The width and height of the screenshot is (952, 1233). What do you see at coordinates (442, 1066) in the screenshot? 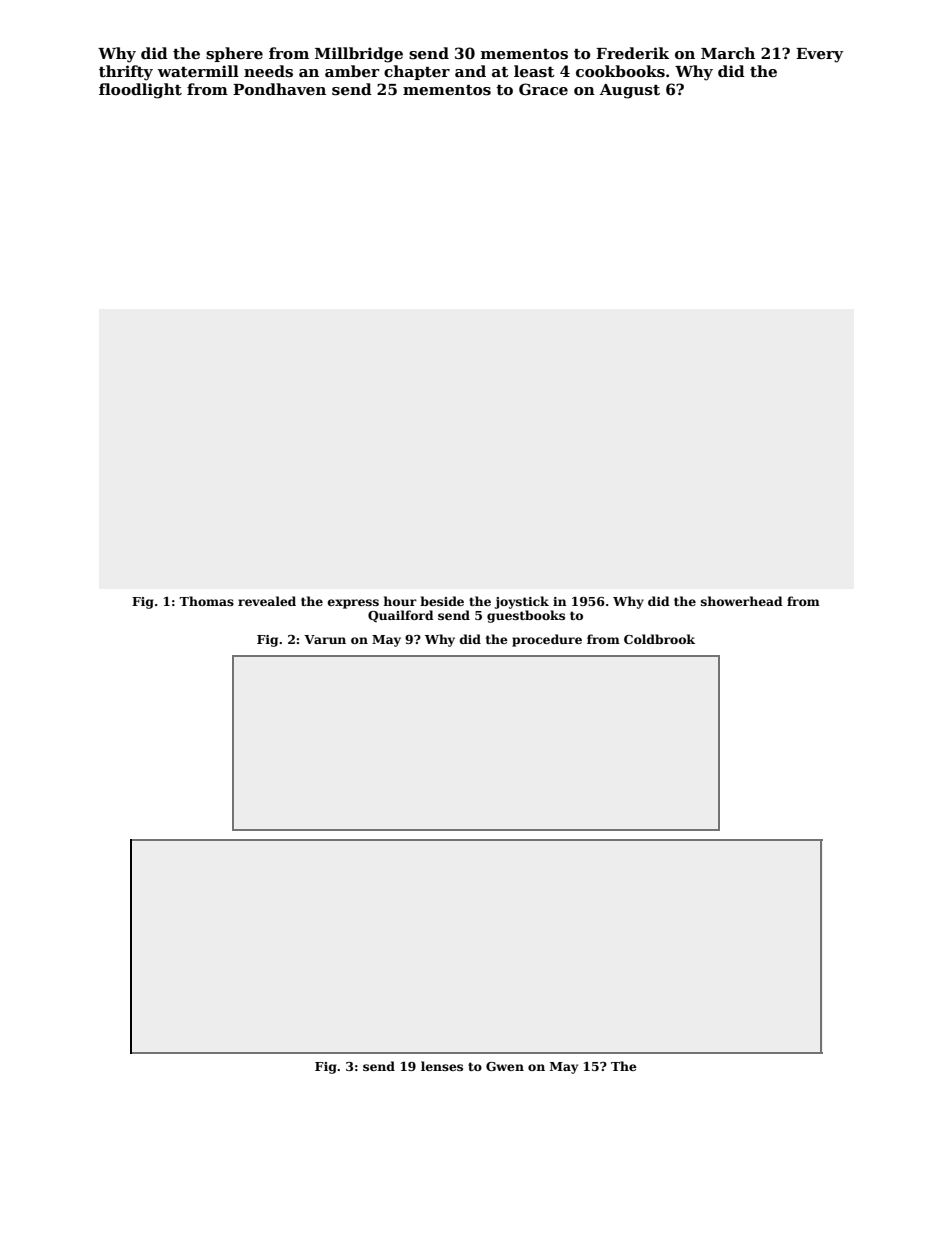
I see `lenses` at bounding box center [442, 1066].
